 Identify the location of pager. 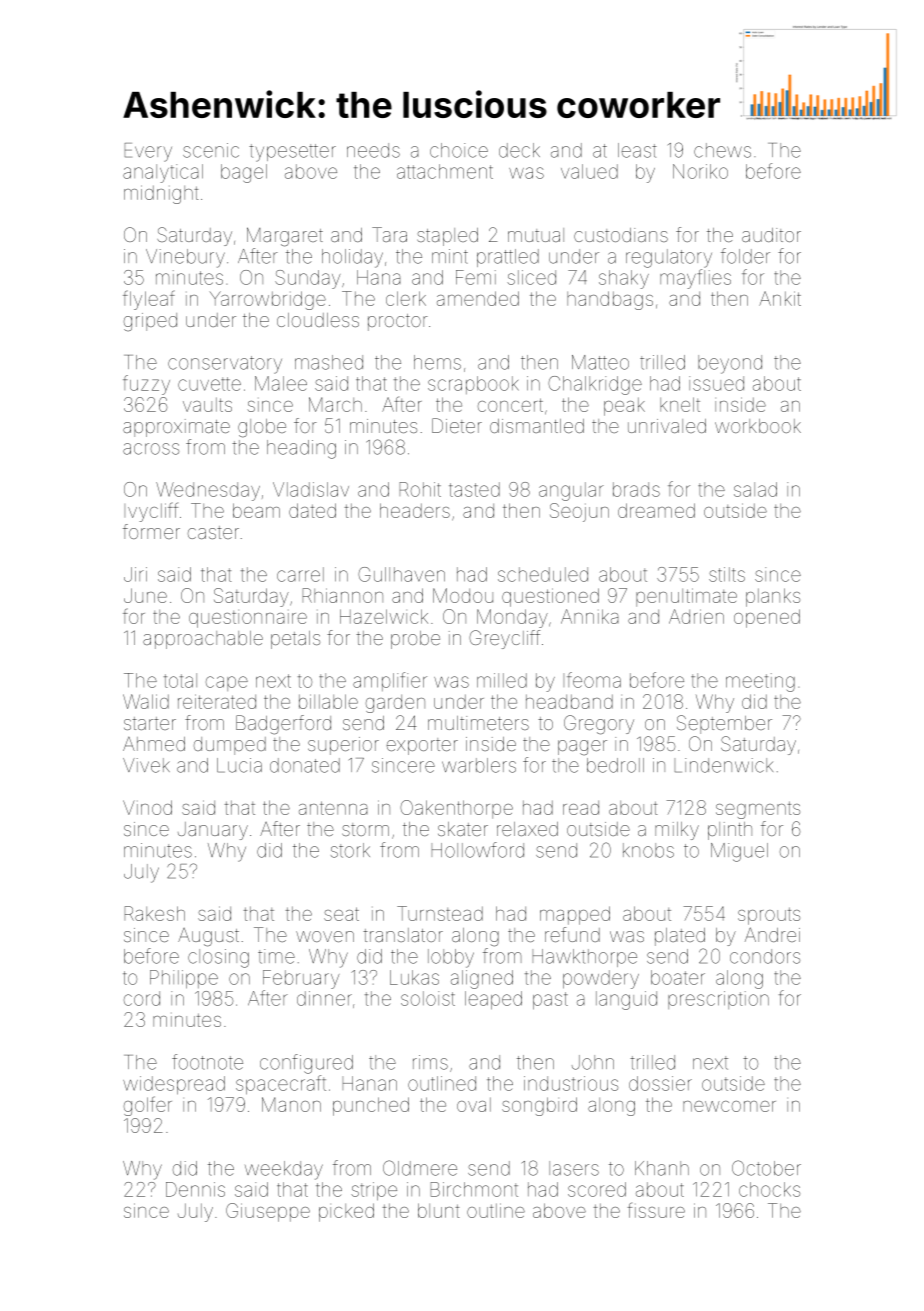
(582, 748).
